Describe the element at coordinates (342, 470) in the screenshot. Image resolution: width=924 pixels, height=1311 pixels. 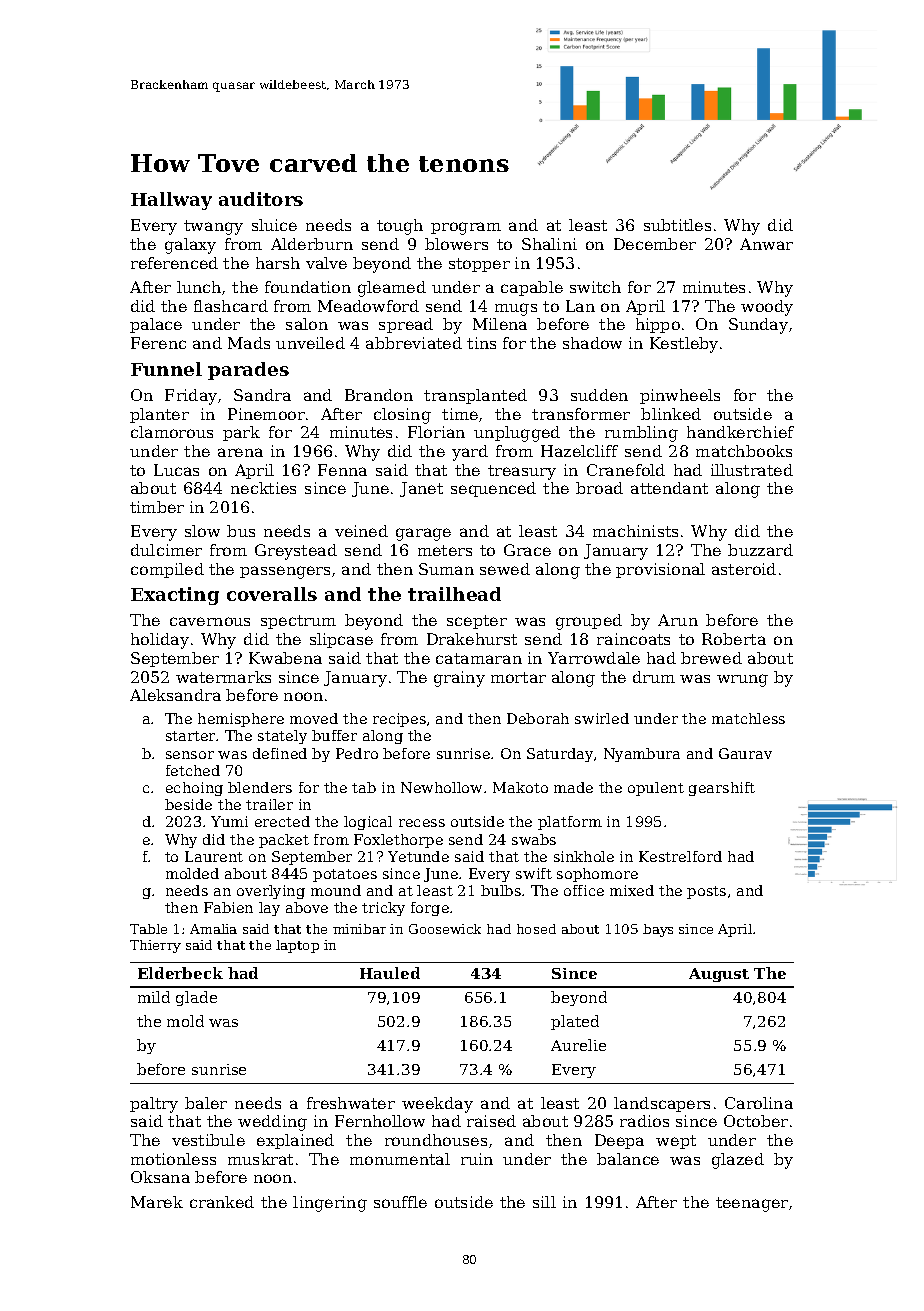
I see `Fenna` at that location.
